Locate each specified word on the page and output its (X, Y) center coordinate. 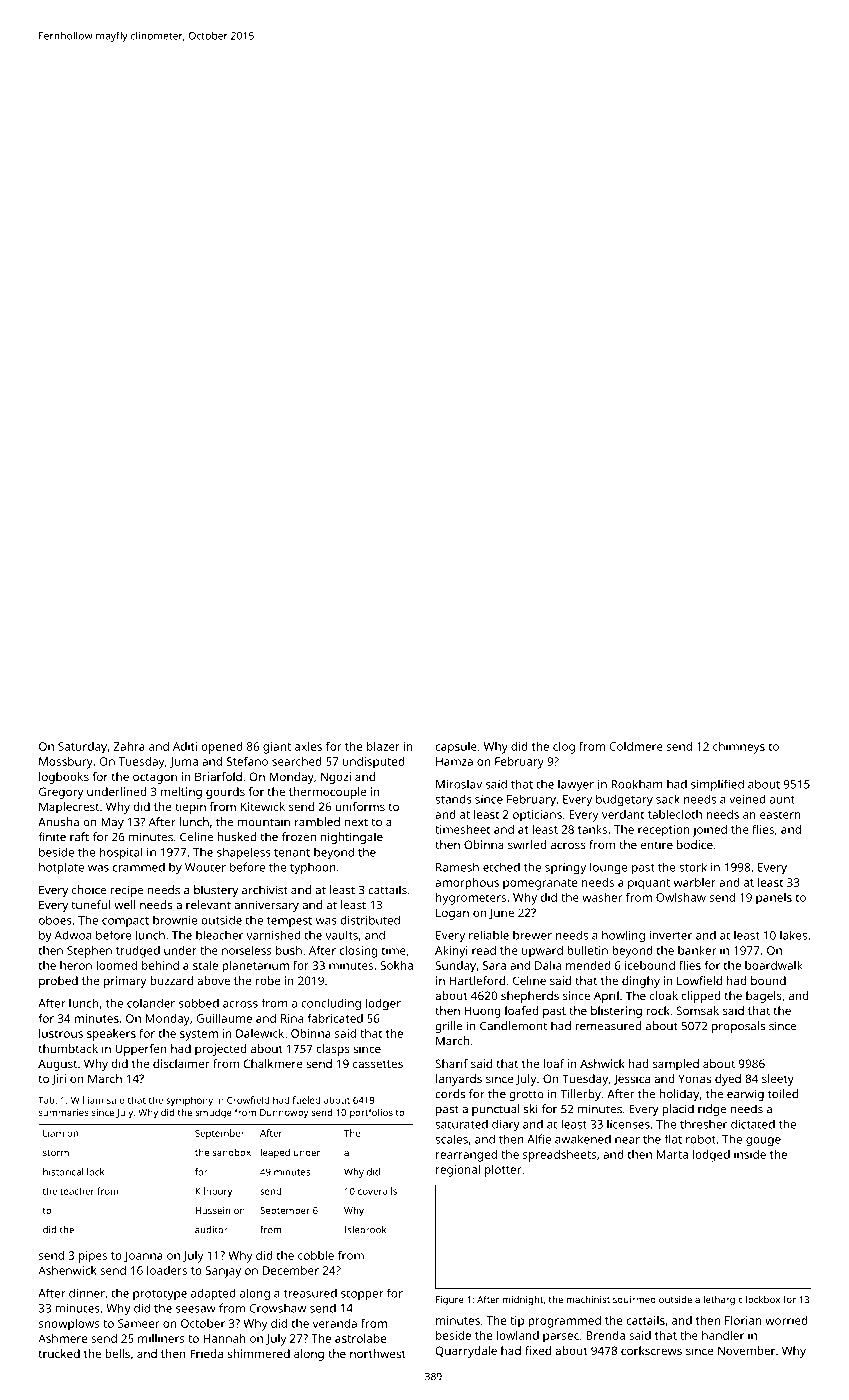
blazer (383, 746)
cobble (316, 1255)
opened (222, 748)
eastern (780, 815)
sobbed (199, 1003)
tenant (292, 853)
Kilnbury (213, 1192)
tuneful (91, 905)
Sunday (455, 967)
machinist (588, 1299)
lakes (793, 935)
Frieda (206, 1353)
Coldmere (636, 746)
